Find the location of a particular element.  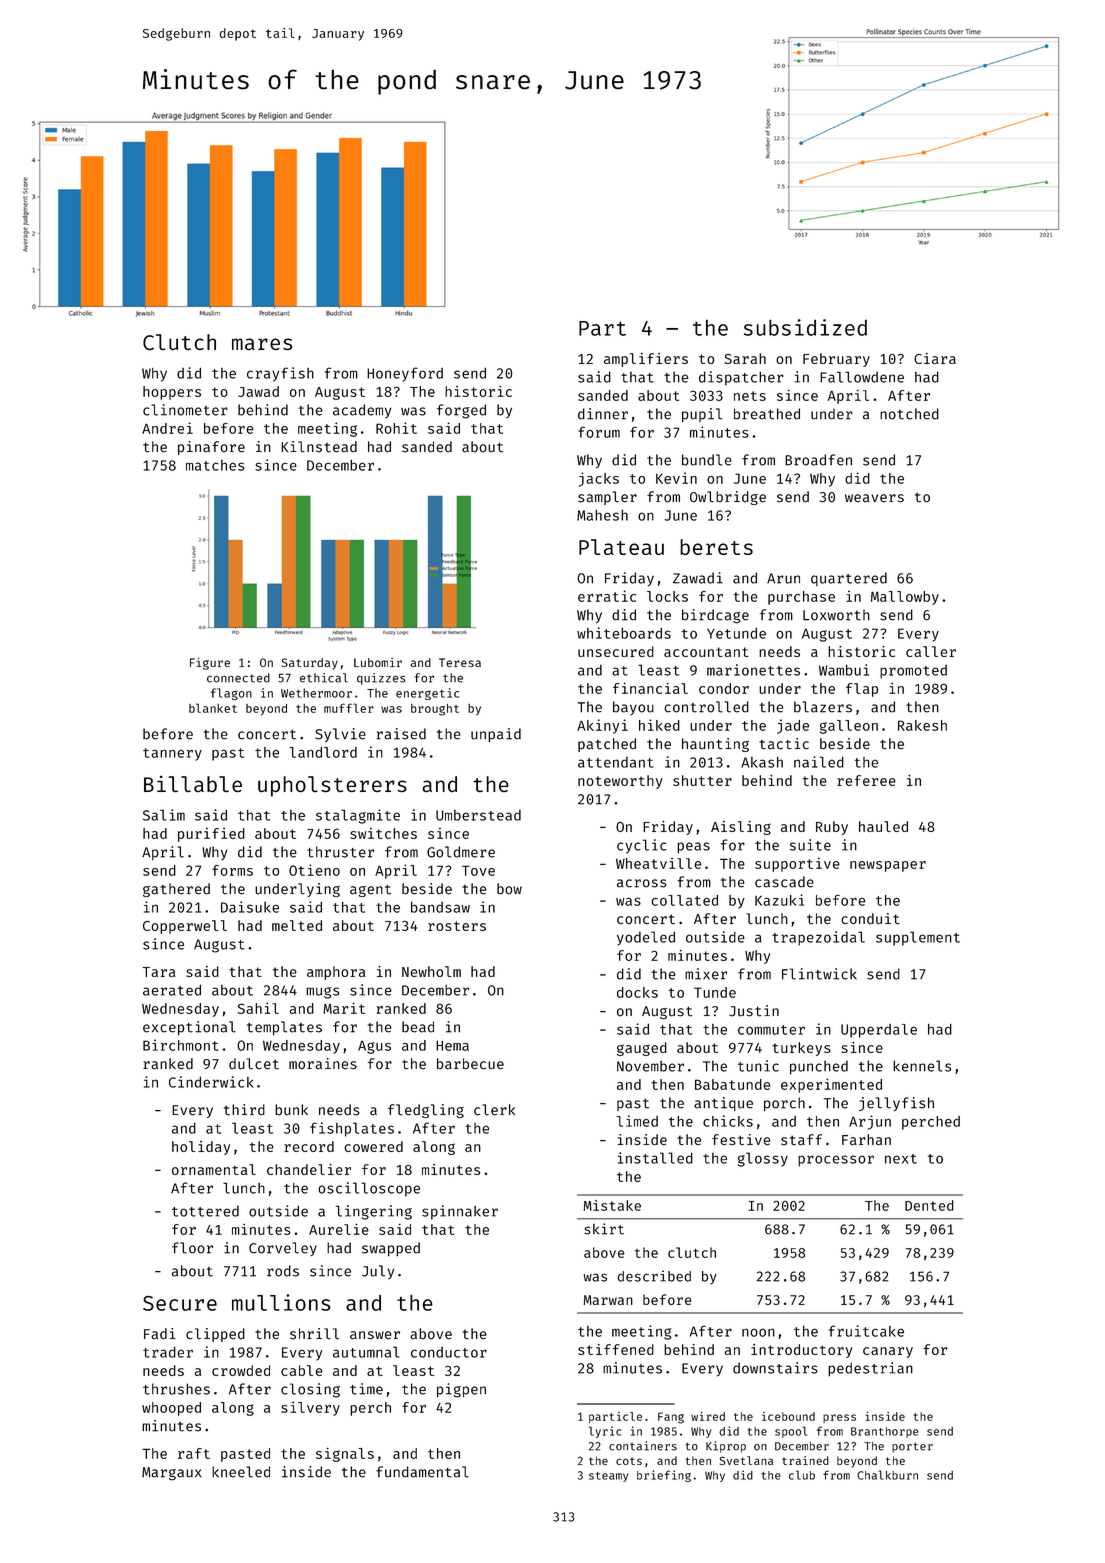

signals is located at coordinates (345, 1455).
